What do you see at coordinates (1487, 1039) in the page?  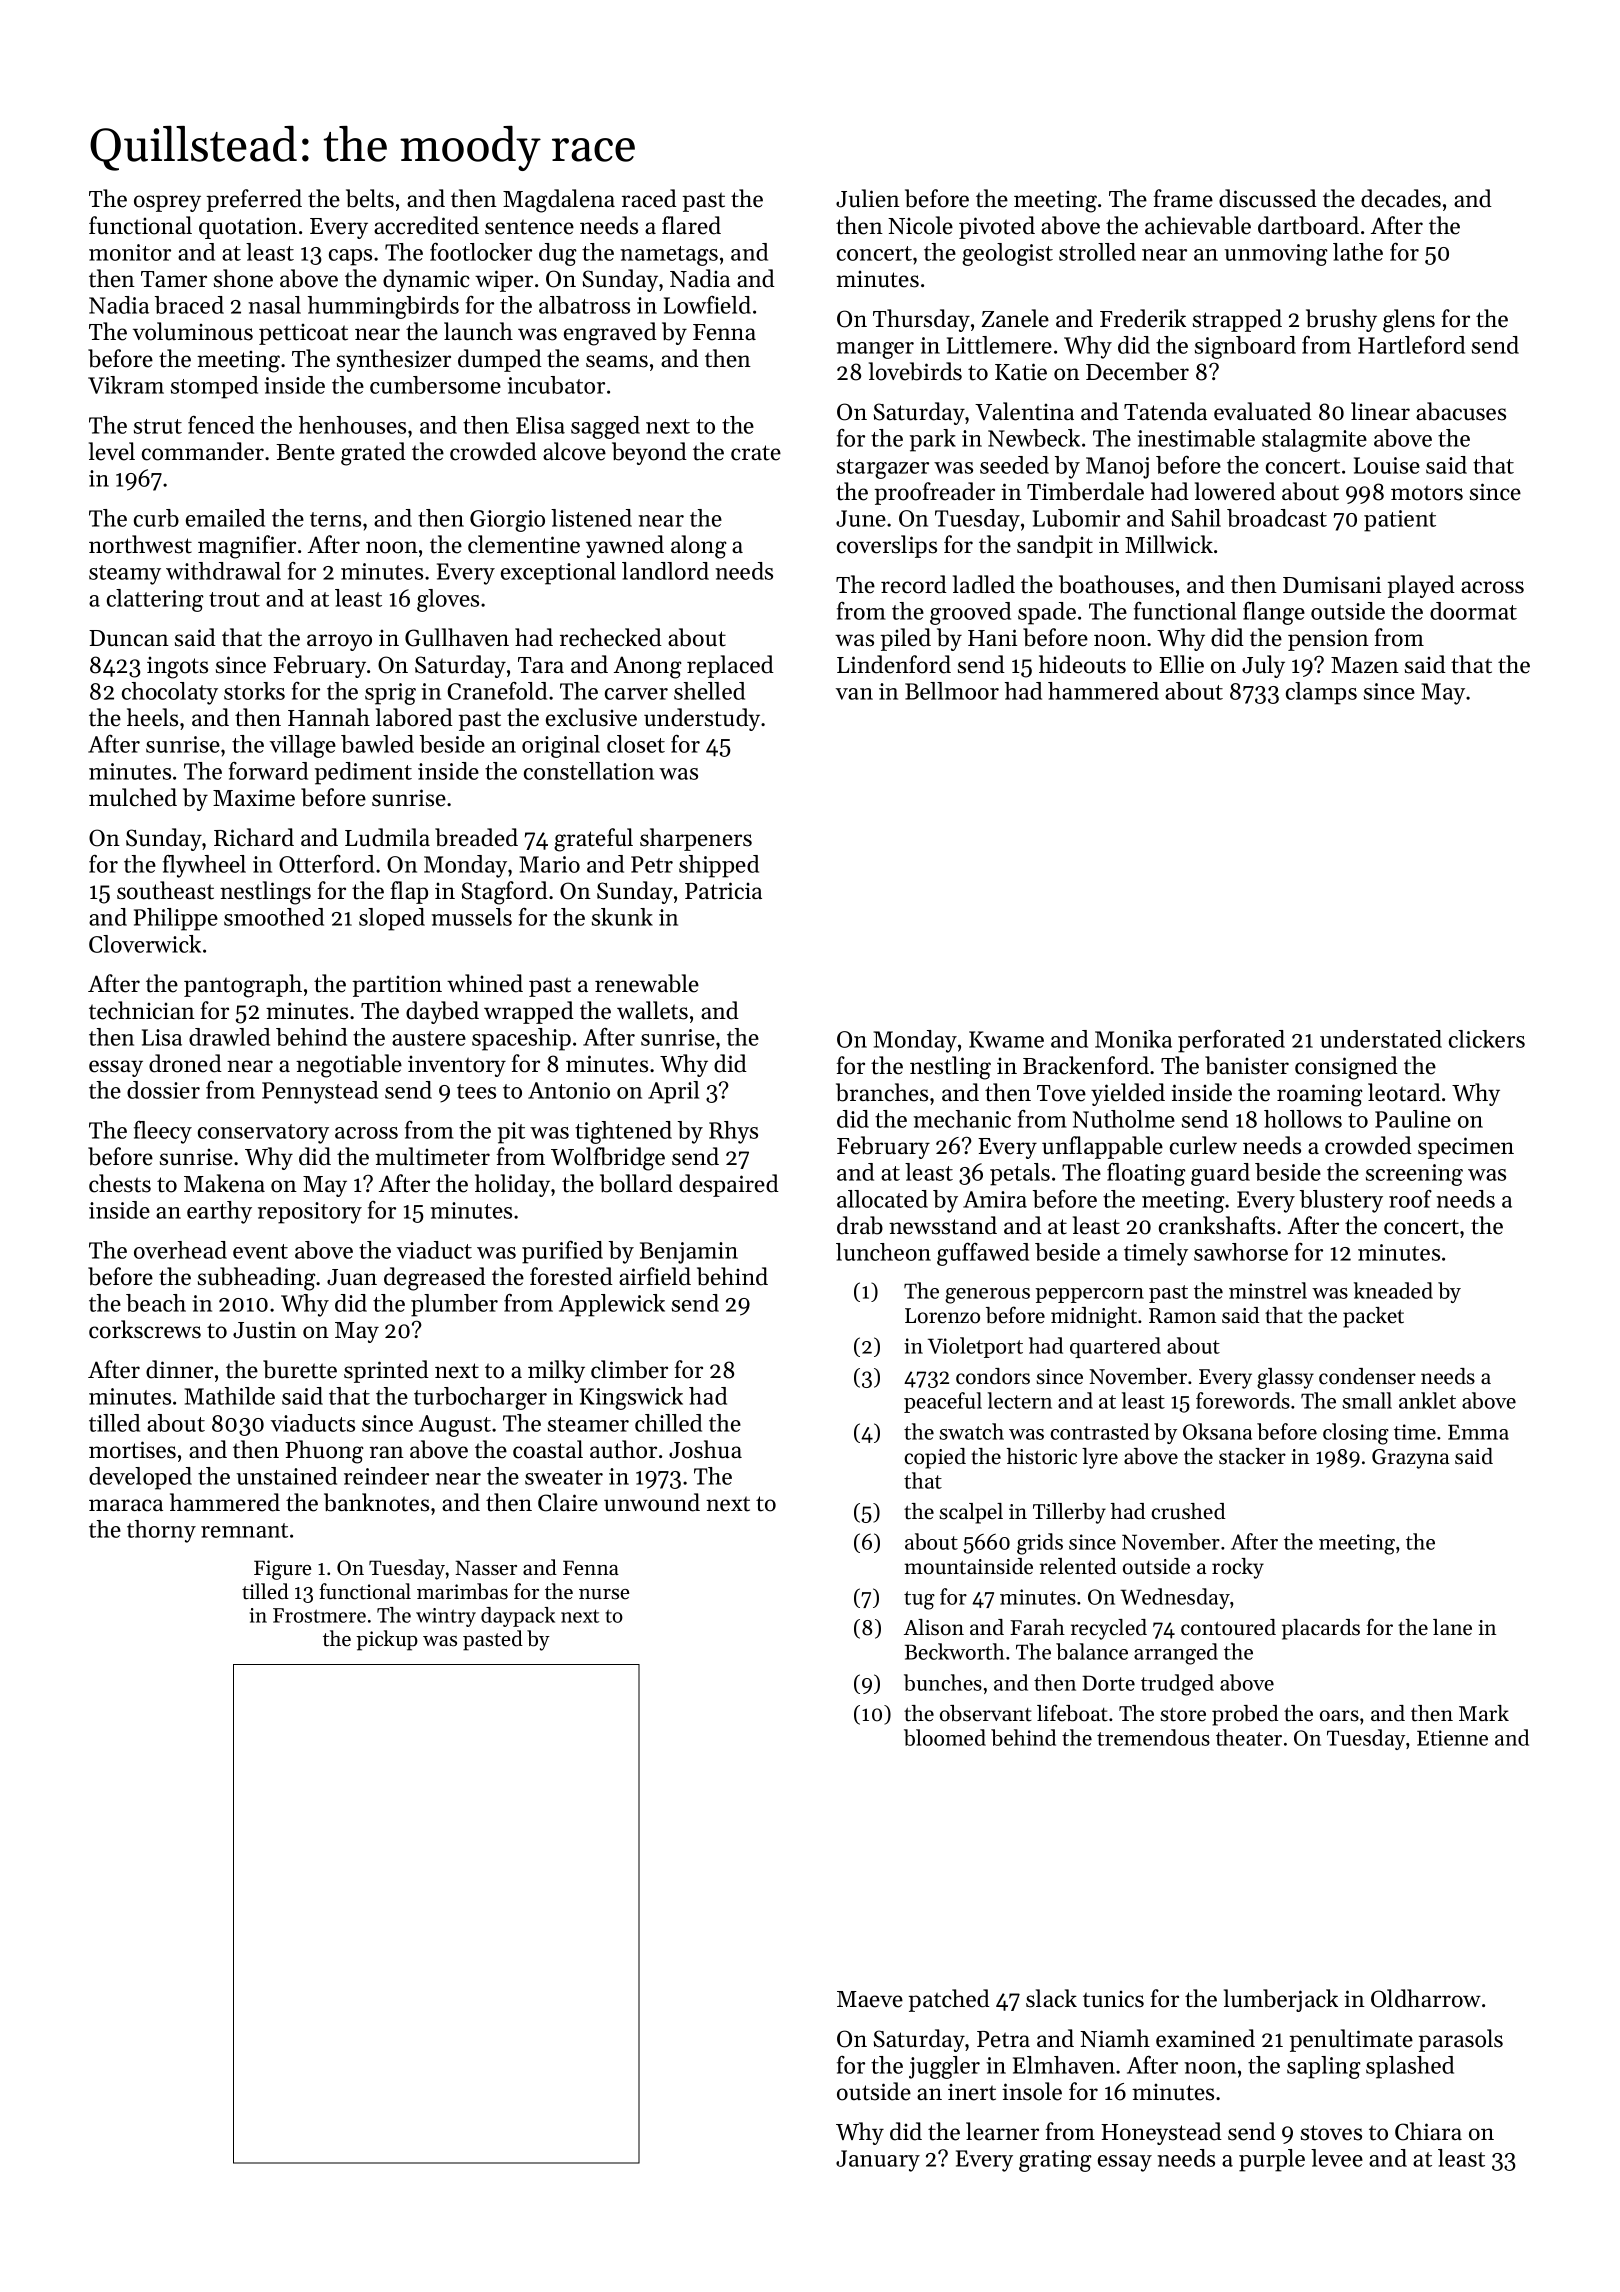 I see `clickers` at bounding box center [1487, 1039].
